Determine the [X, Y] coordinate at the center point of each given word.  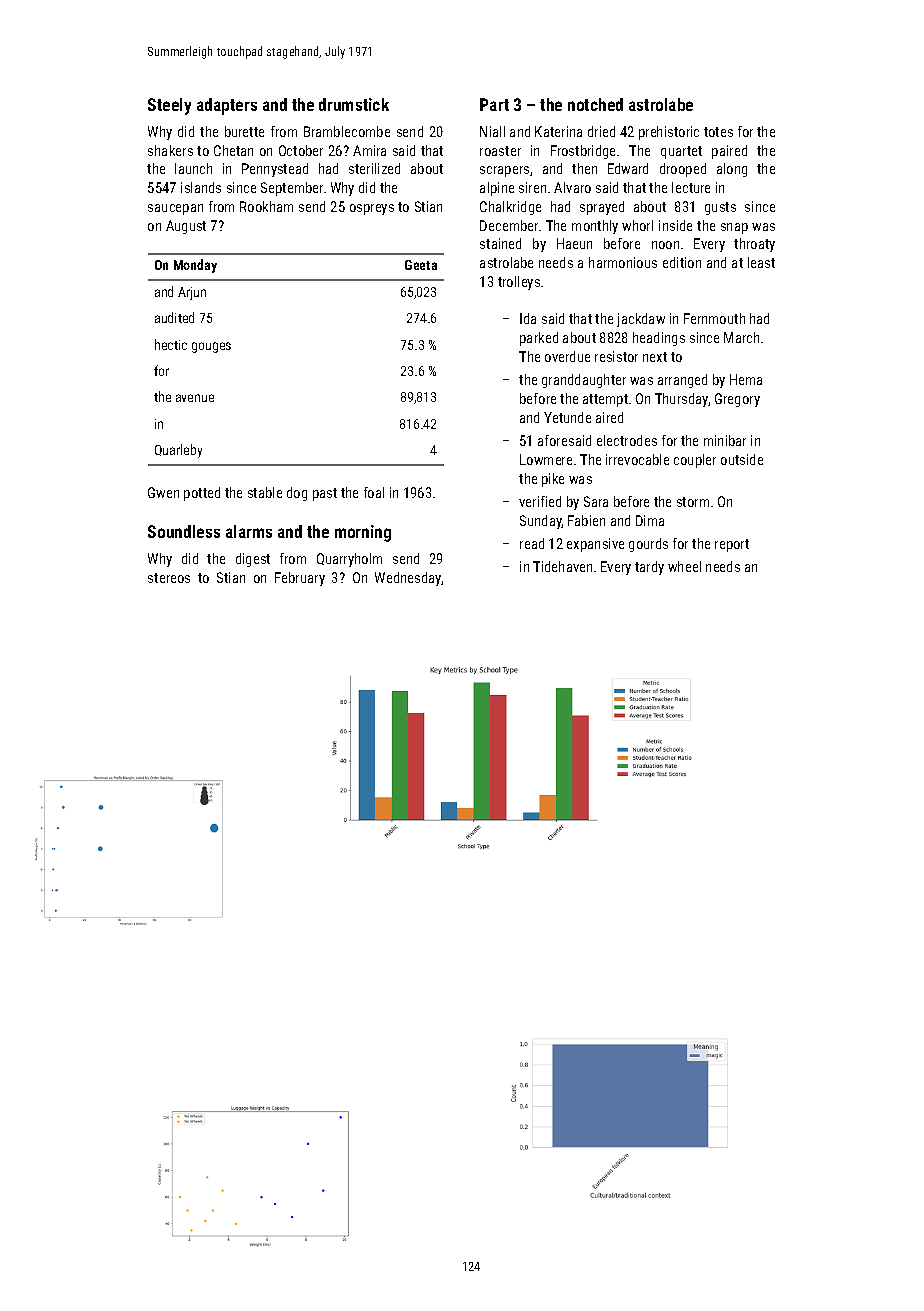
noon [665, 245]
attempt [605, 400]
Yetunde [567, 417]
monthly [595, 227]
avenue [195, 398]
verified [540, 501]
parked [539, 339]
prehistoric [669, 133]
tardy [649, 568]
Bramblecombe [347, 131]
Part [494, 104]
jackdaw [641, 320]
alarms [249, 531]
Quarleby [178, 451]
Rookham [266, 206]
